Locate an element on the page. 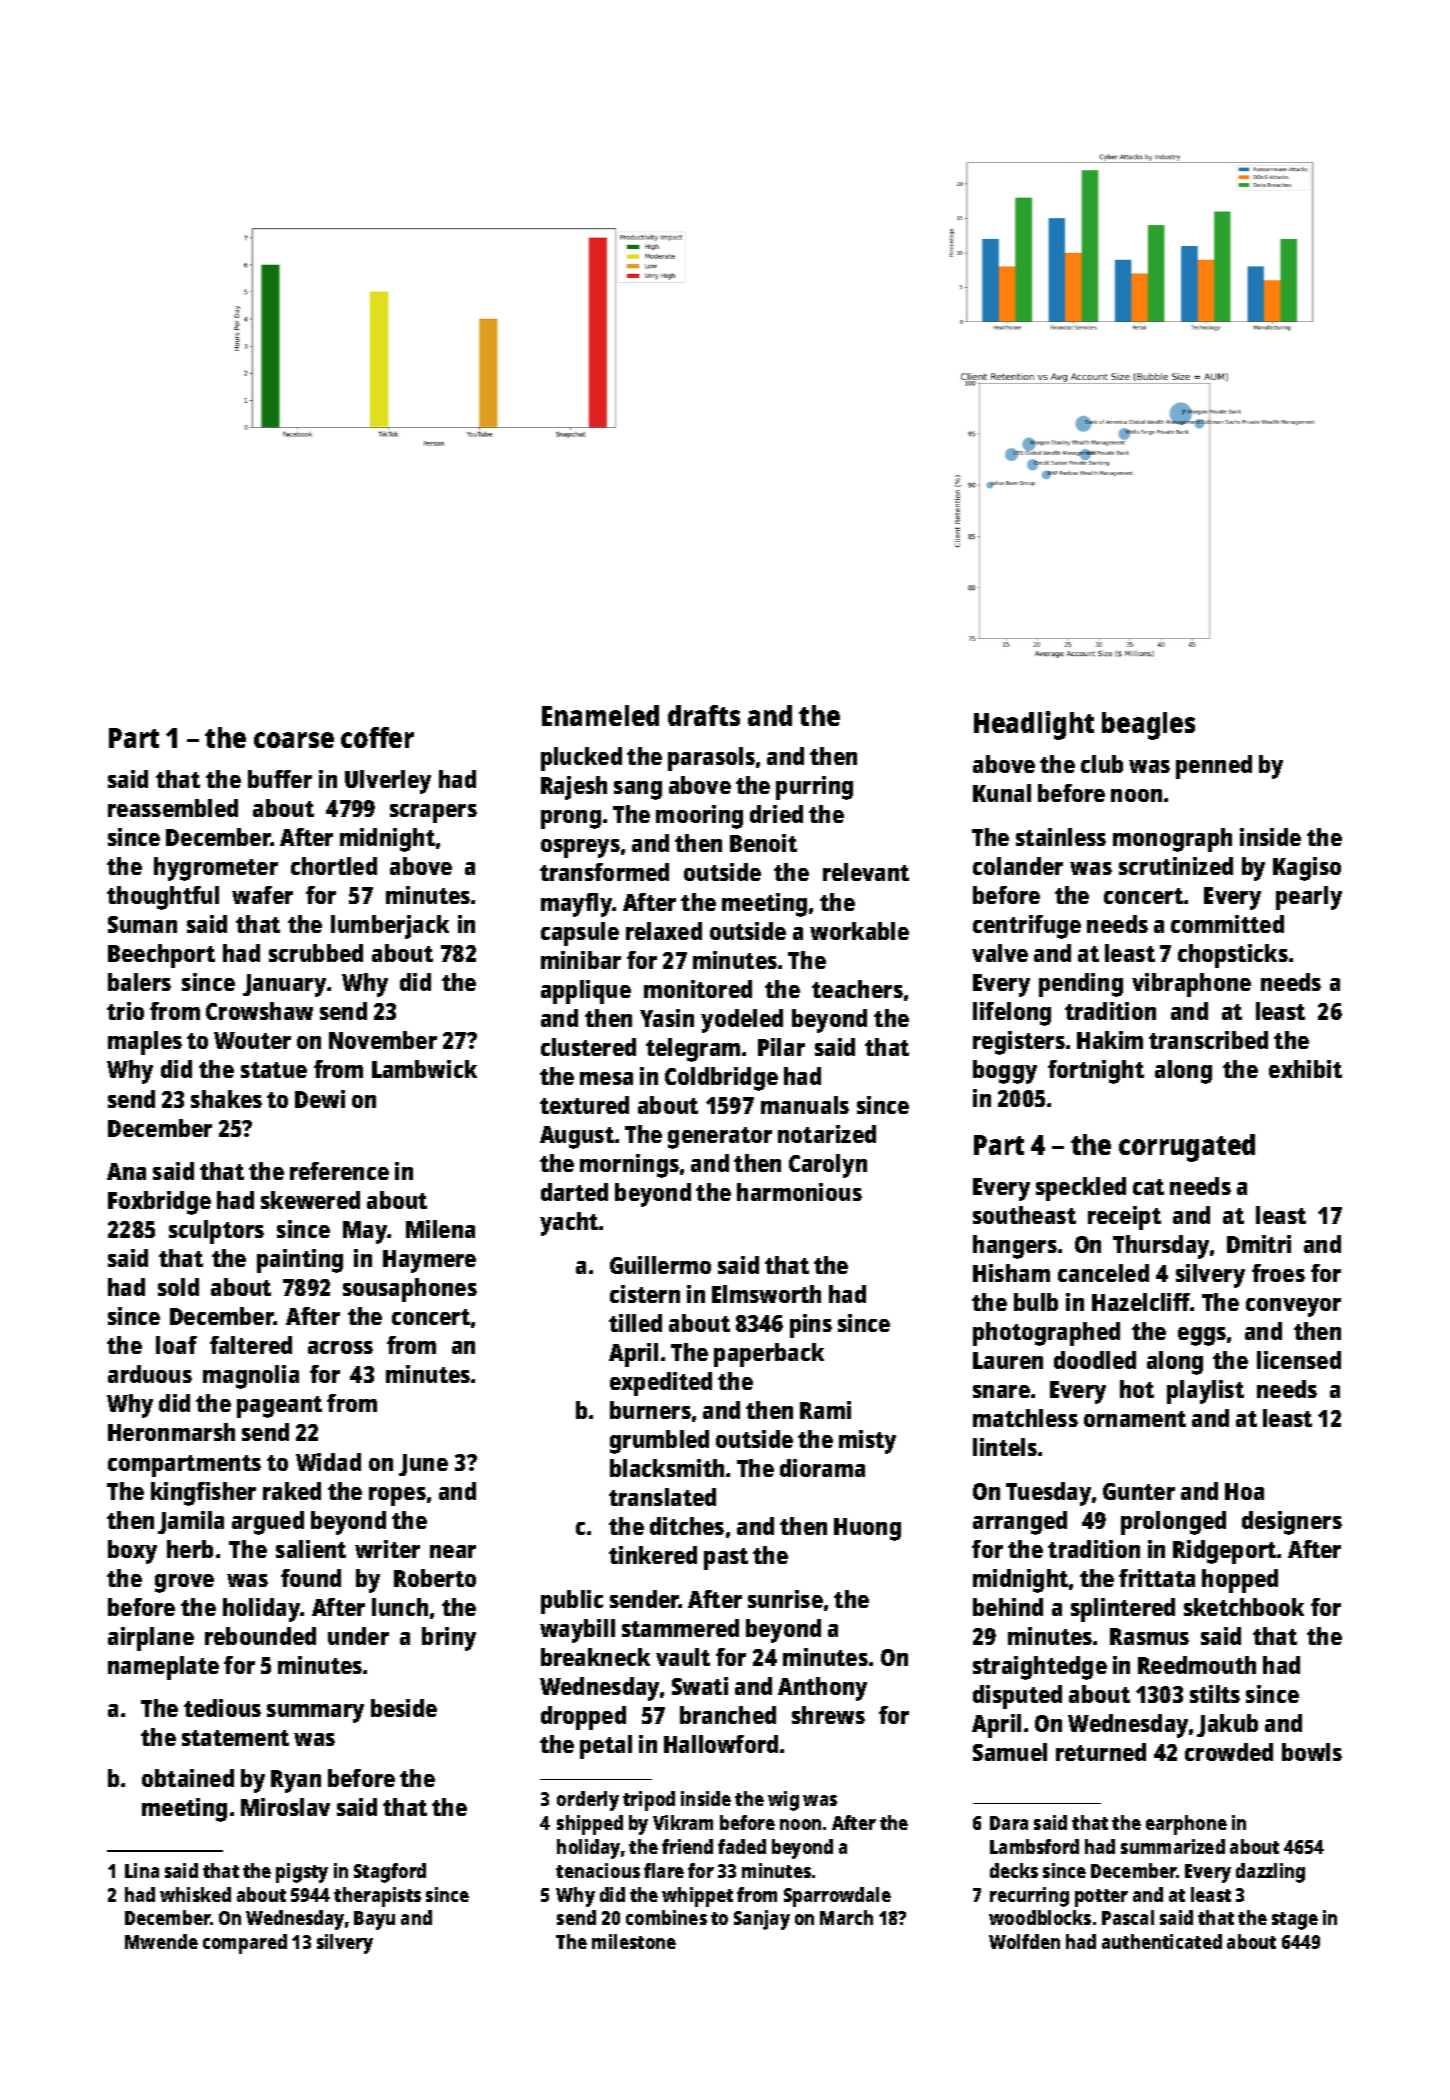 This image has width=1450, height=2100. Kagiso is located at coordinates (1307, 869).
